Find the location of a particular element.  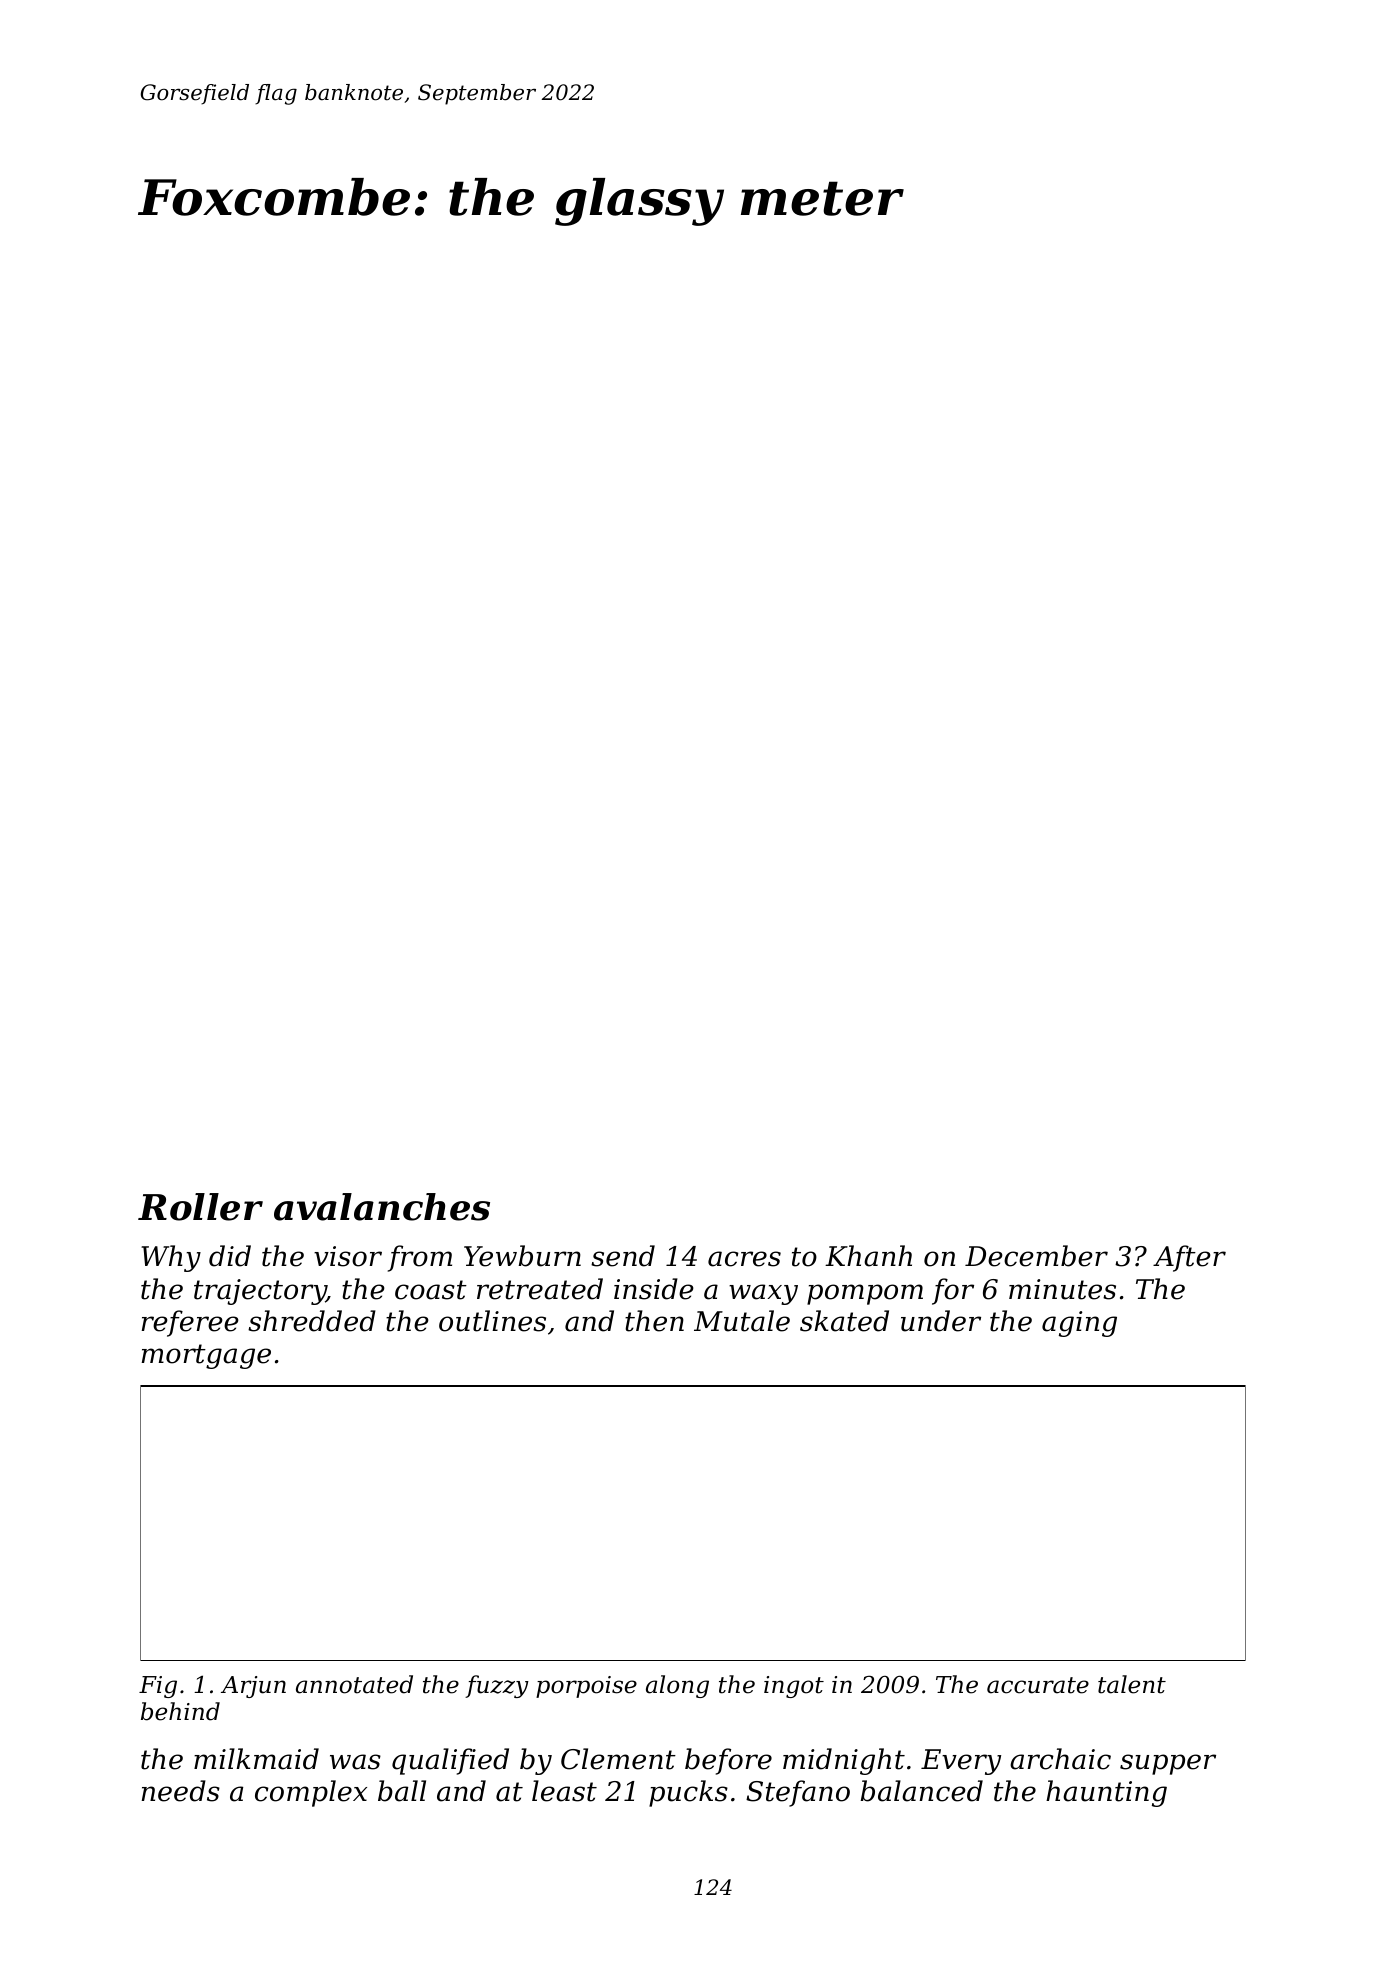

ball is located at coordinates (402, 1791).
